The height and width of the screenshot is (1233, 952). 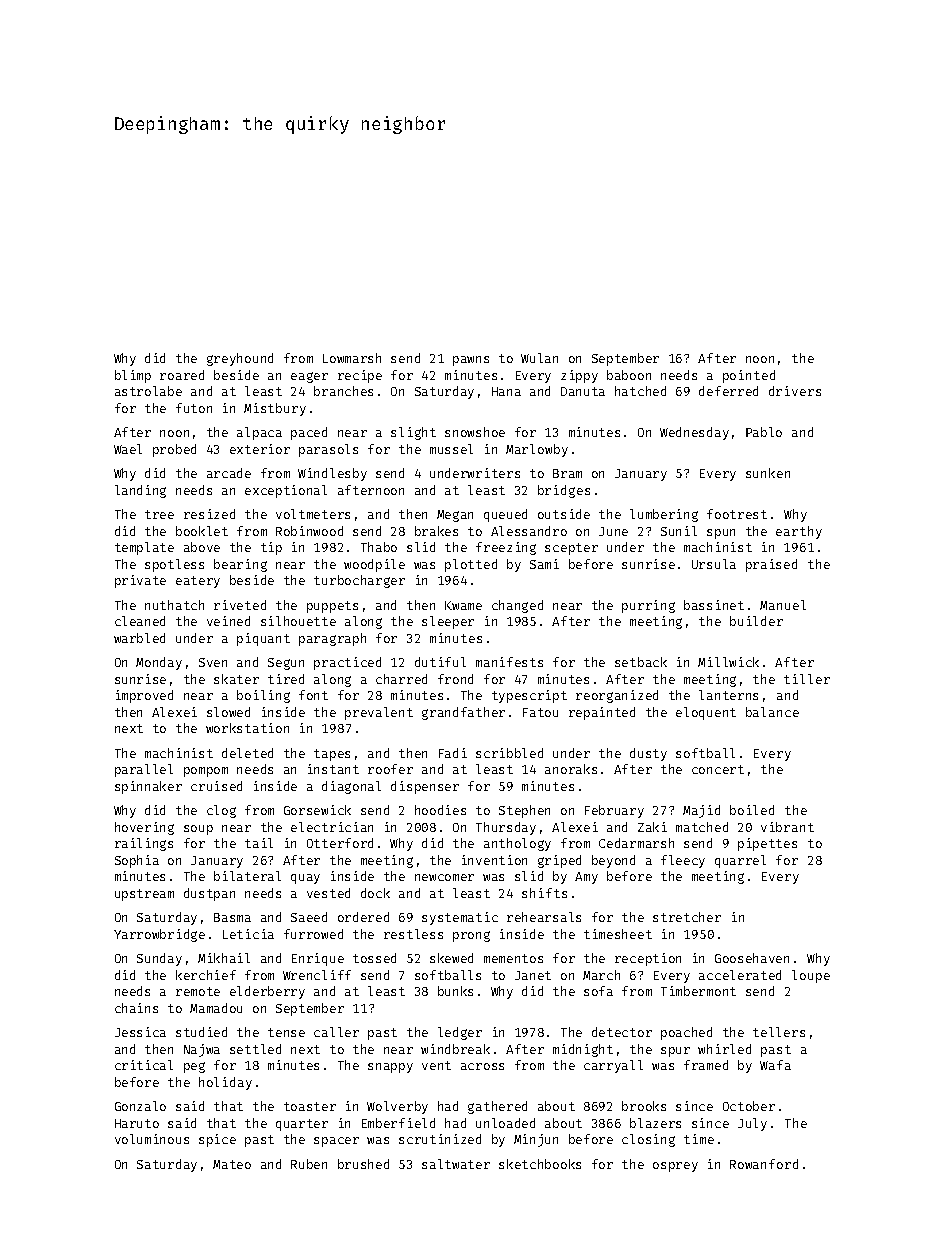 What do you see at coordinates (413, 433) in the screenshot?
I see `slight` at bounding box center [413, 433].
